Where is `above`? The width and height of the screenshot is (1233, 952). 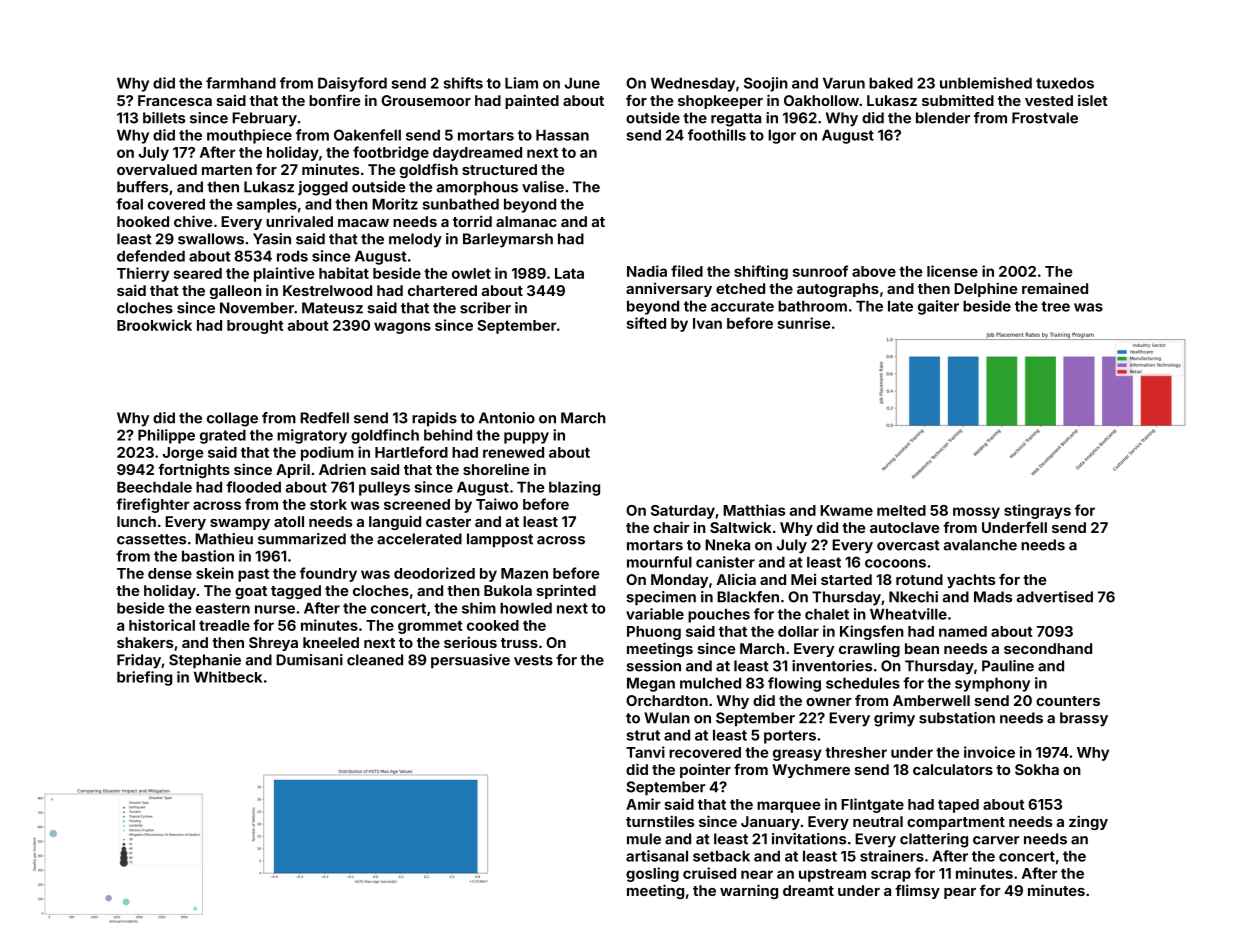 above is located at coordinates (874, 271).
